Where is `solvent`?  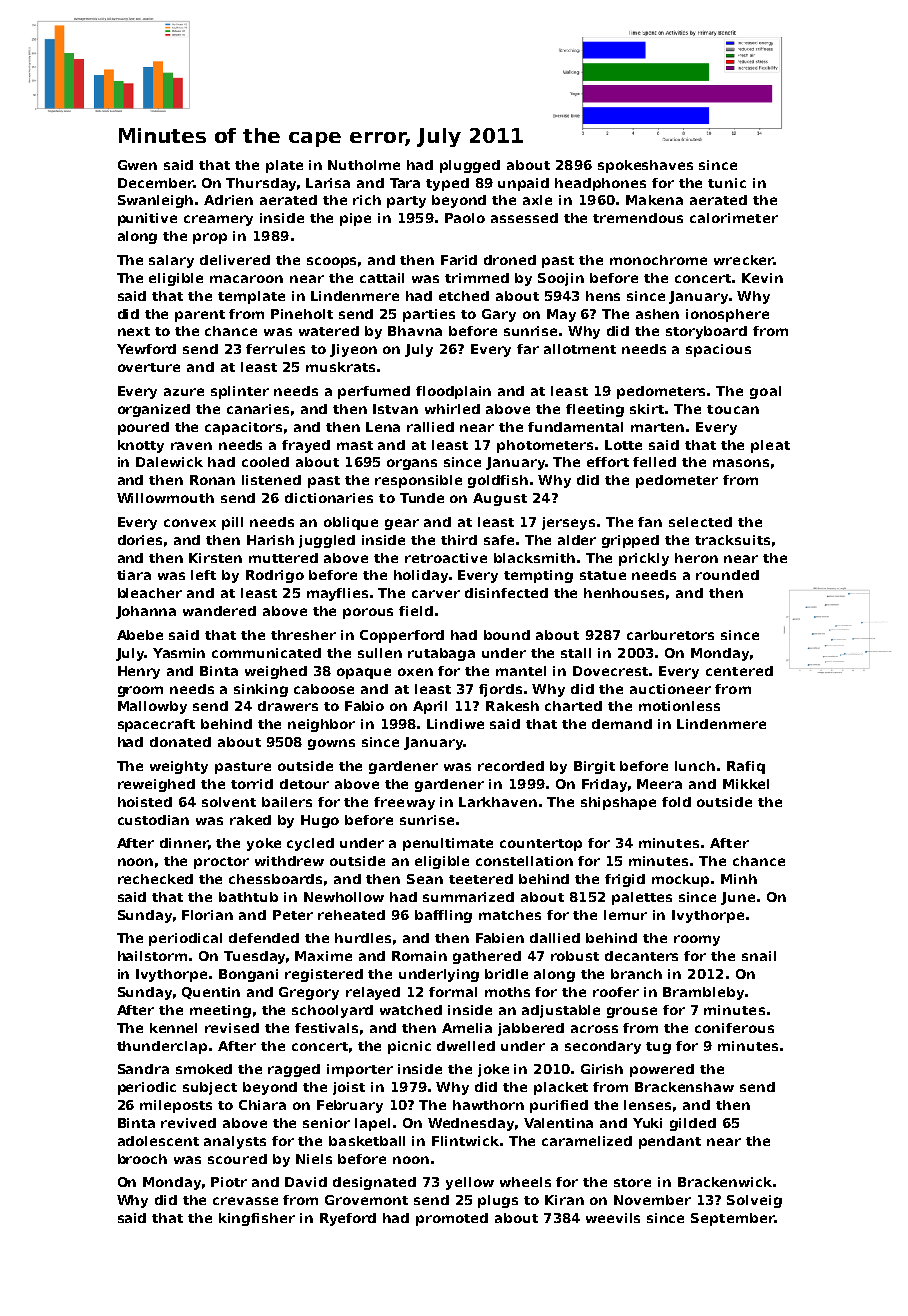 solvent is located at coordinates (229, 802).
